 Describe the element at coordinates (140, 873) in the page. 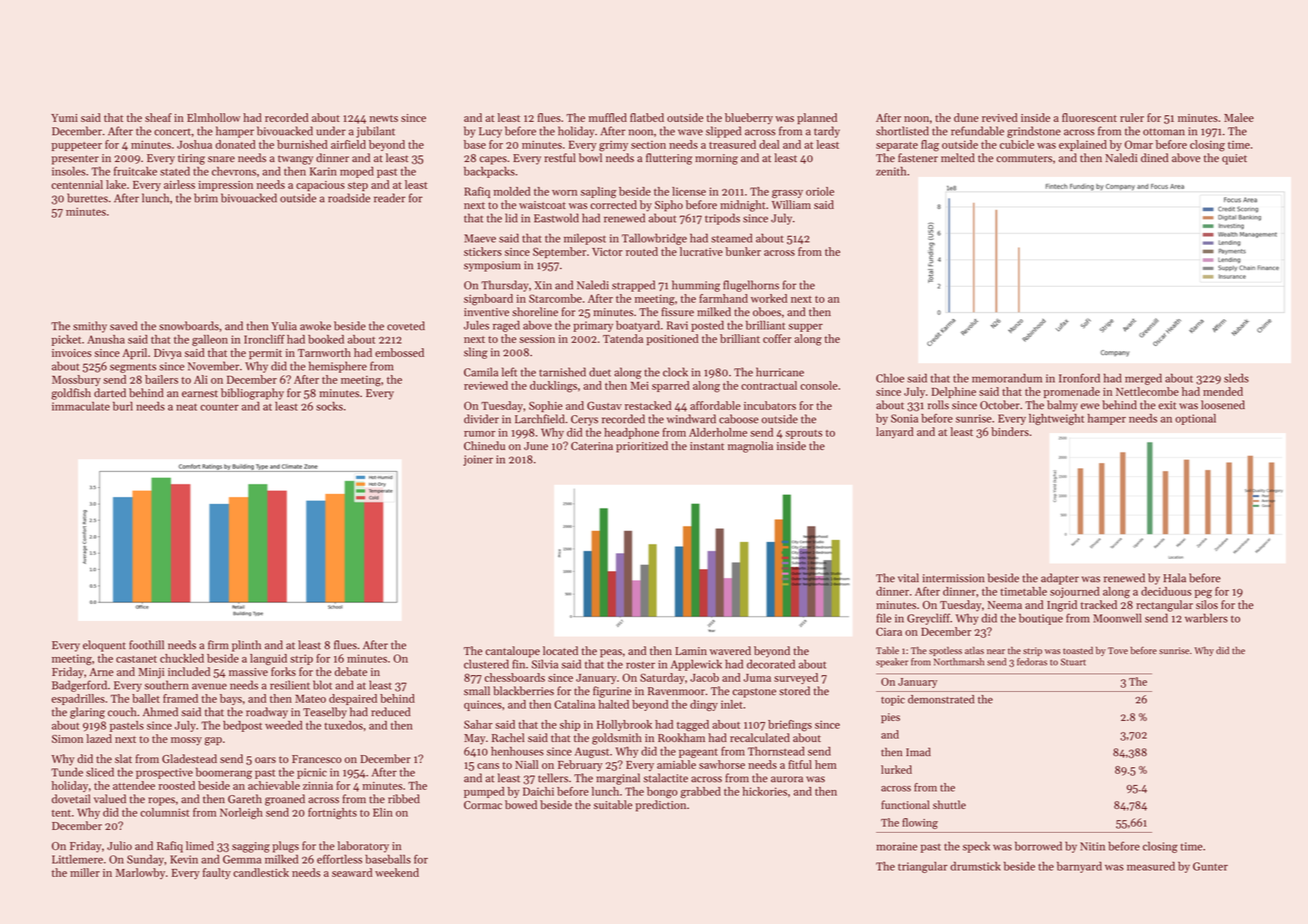

I see `Marlowby` at that location.
